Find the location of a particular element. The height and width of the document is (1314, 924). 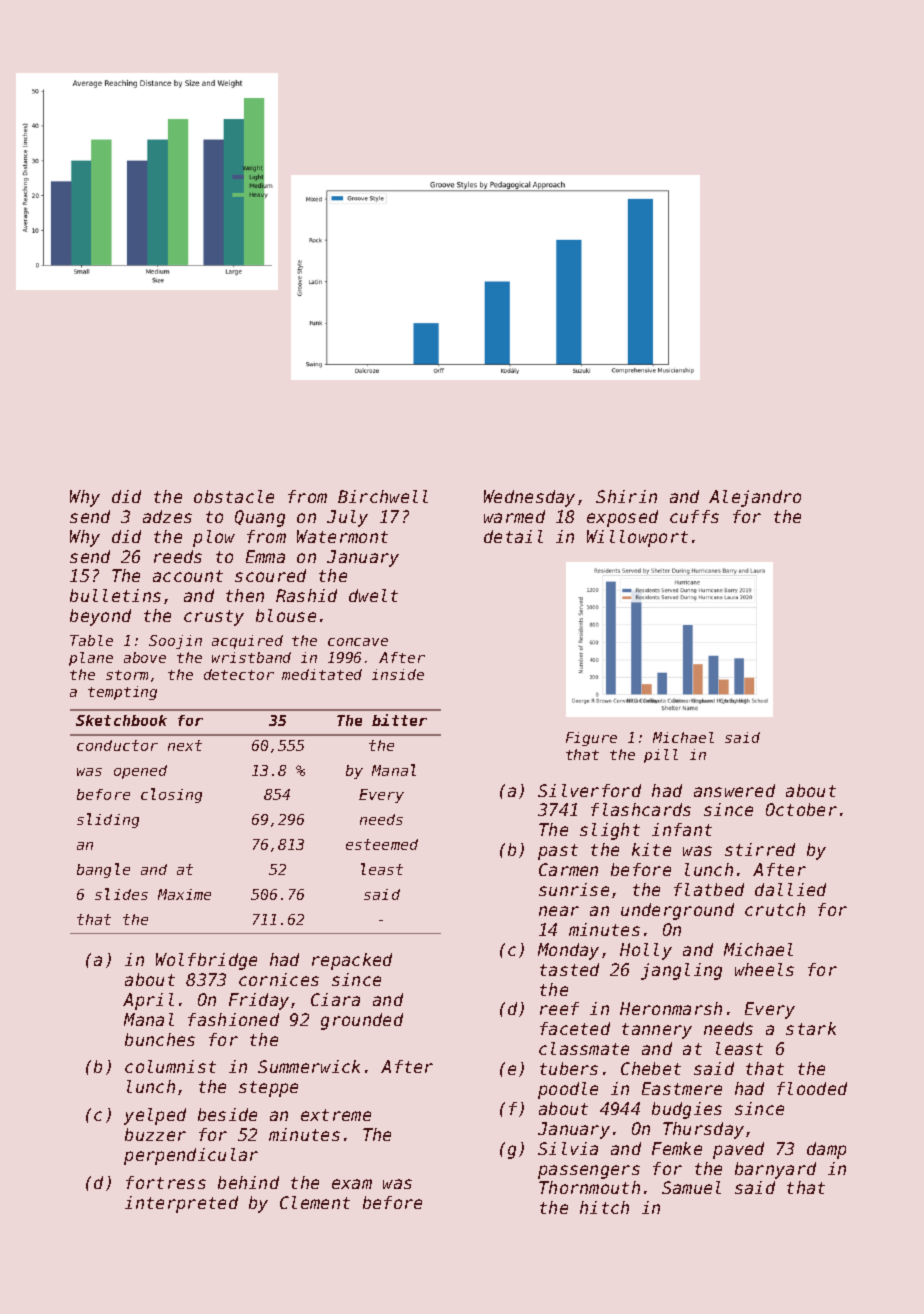

esteemed is located at coordinates (382, 844).
